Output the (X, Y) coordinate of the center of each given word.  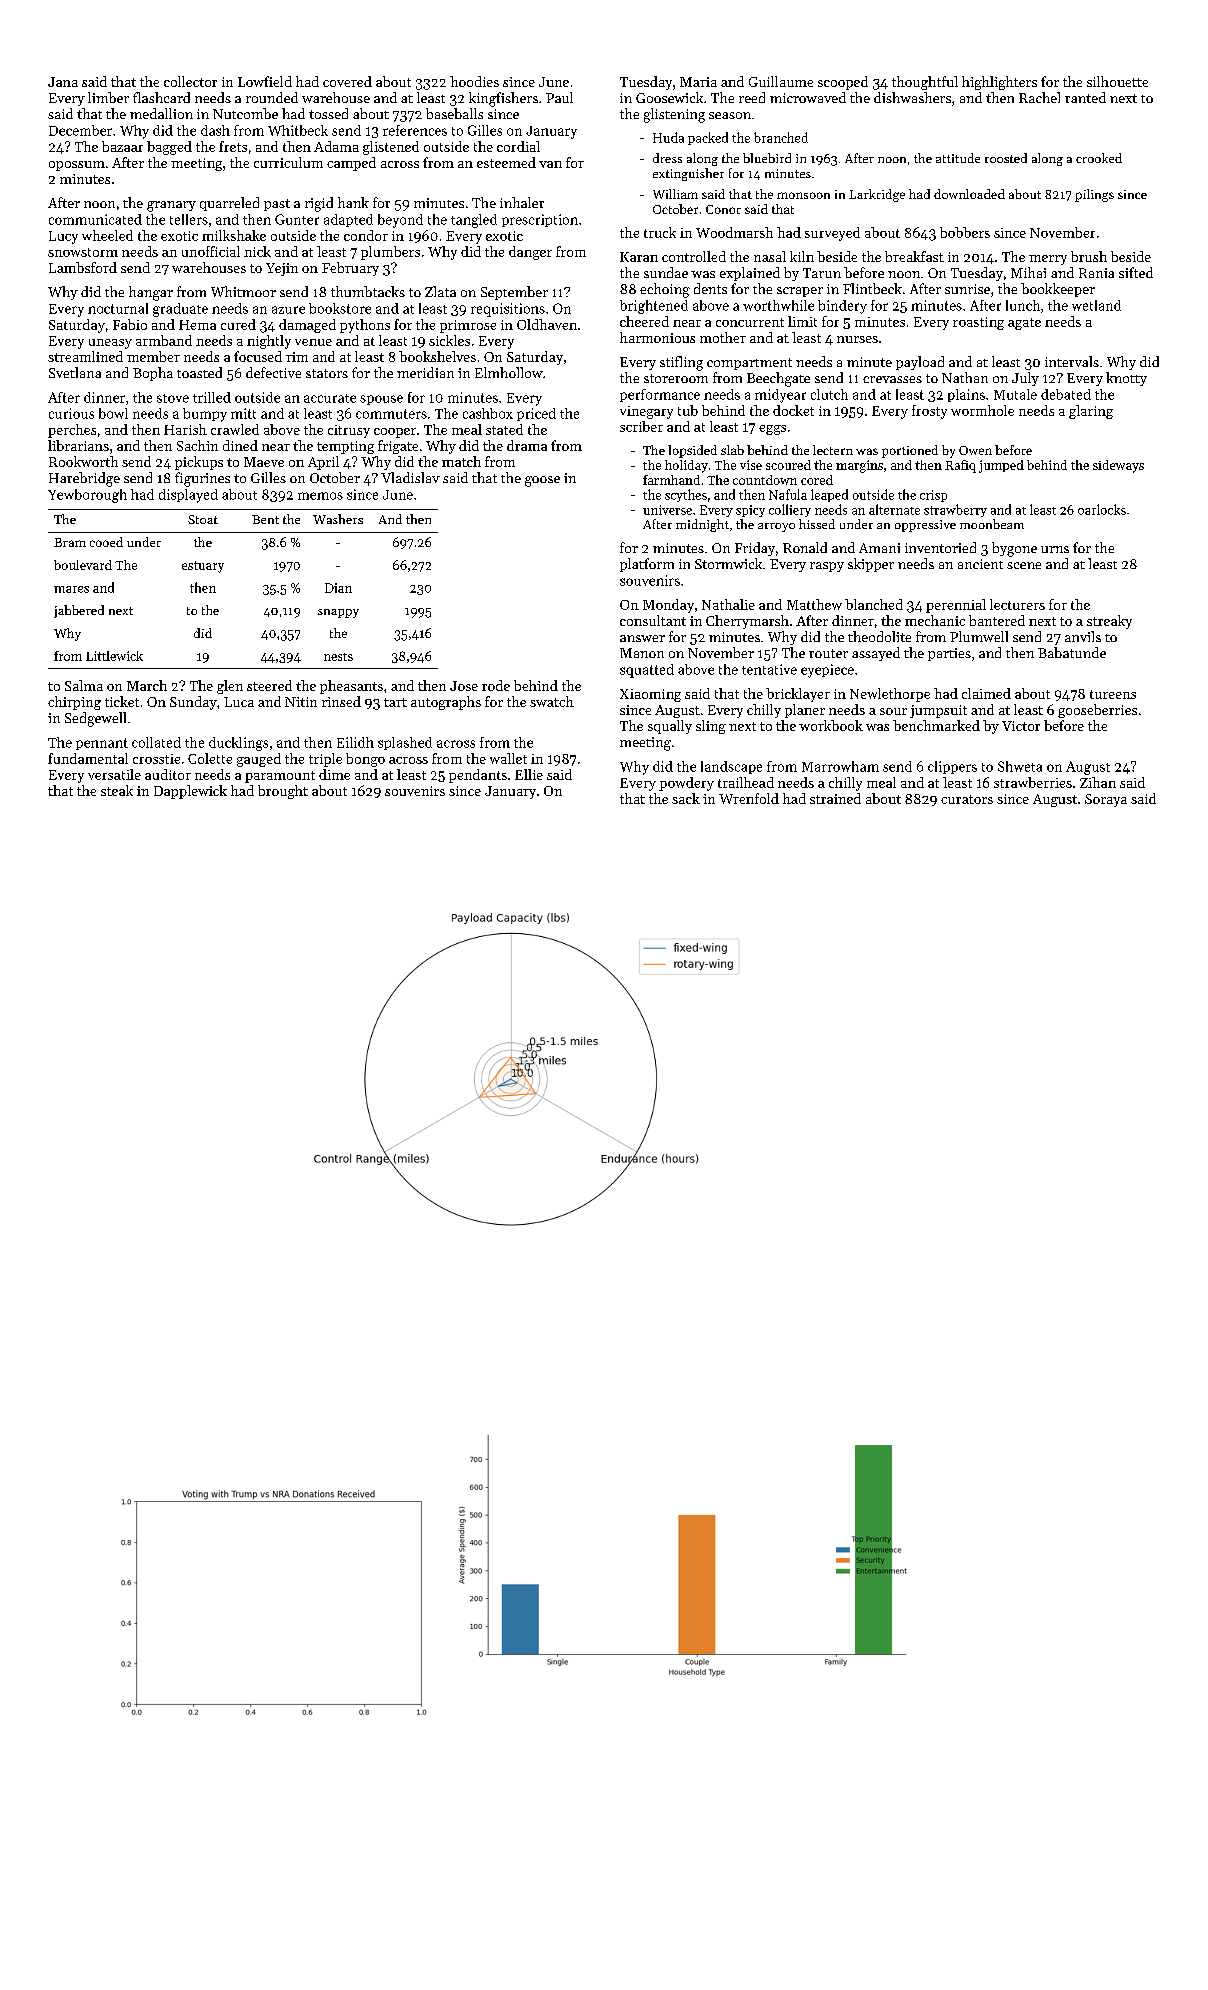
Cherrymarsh (747, 622)
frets (233, 146)
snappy (338, 613)
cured (238, 324)
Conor (723, 209)
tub (688, 410)
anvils (1083, 636)
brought (283, 792)
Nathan (965, 377)
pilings (1094, 195)
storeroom (676, 378)
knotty (1126, 379)
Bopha (153, 374)
